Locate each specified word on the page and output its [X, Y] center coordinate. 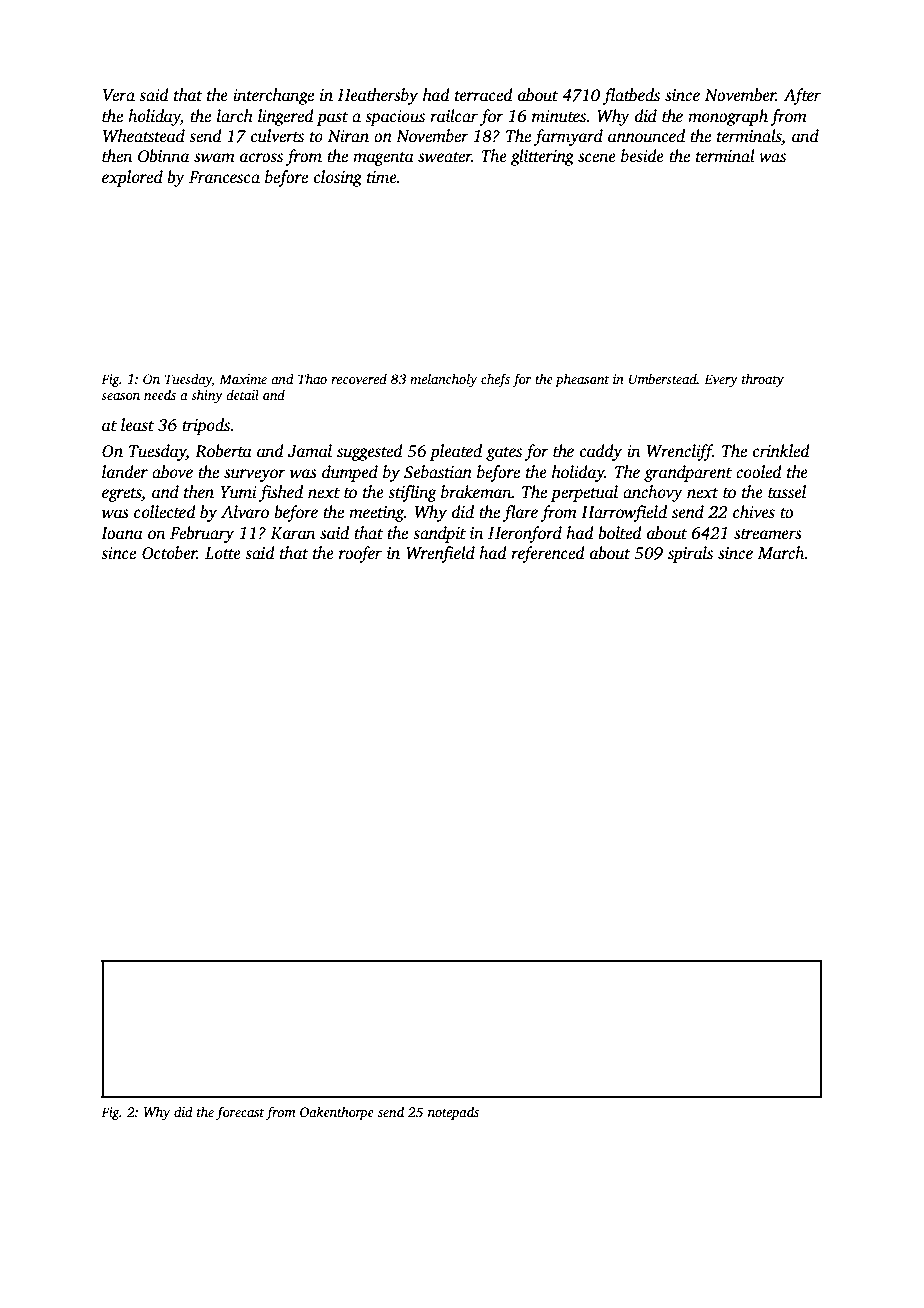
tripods [206, 426]
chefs [495, 380]
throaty [763, 380]
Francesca [224, 177]
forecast [240, 1113]
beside [642, 156]
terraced [483, 95]
